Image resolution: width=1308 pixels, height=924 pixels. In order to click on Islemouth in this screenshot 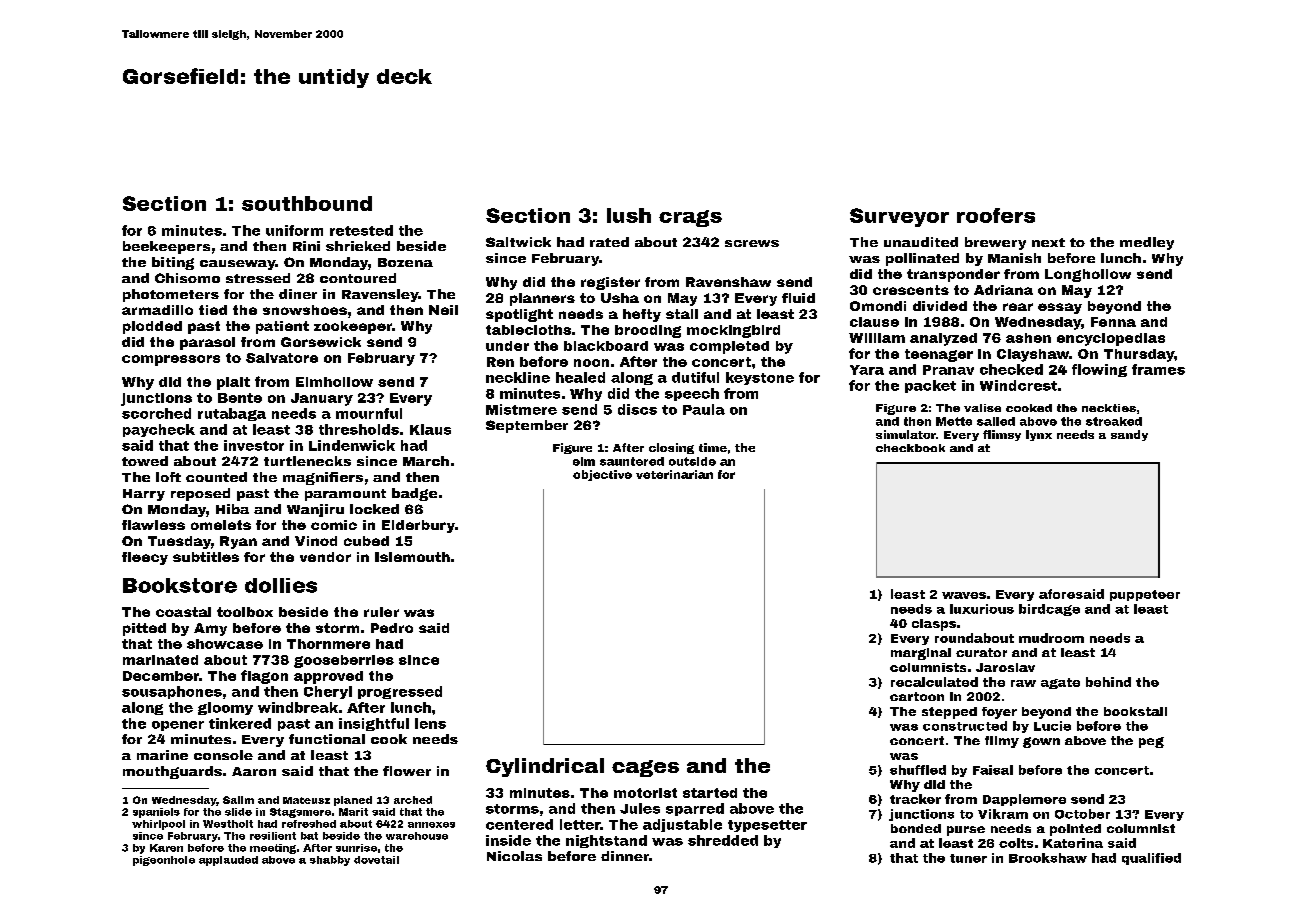, I will do `click(412, 557)`.
